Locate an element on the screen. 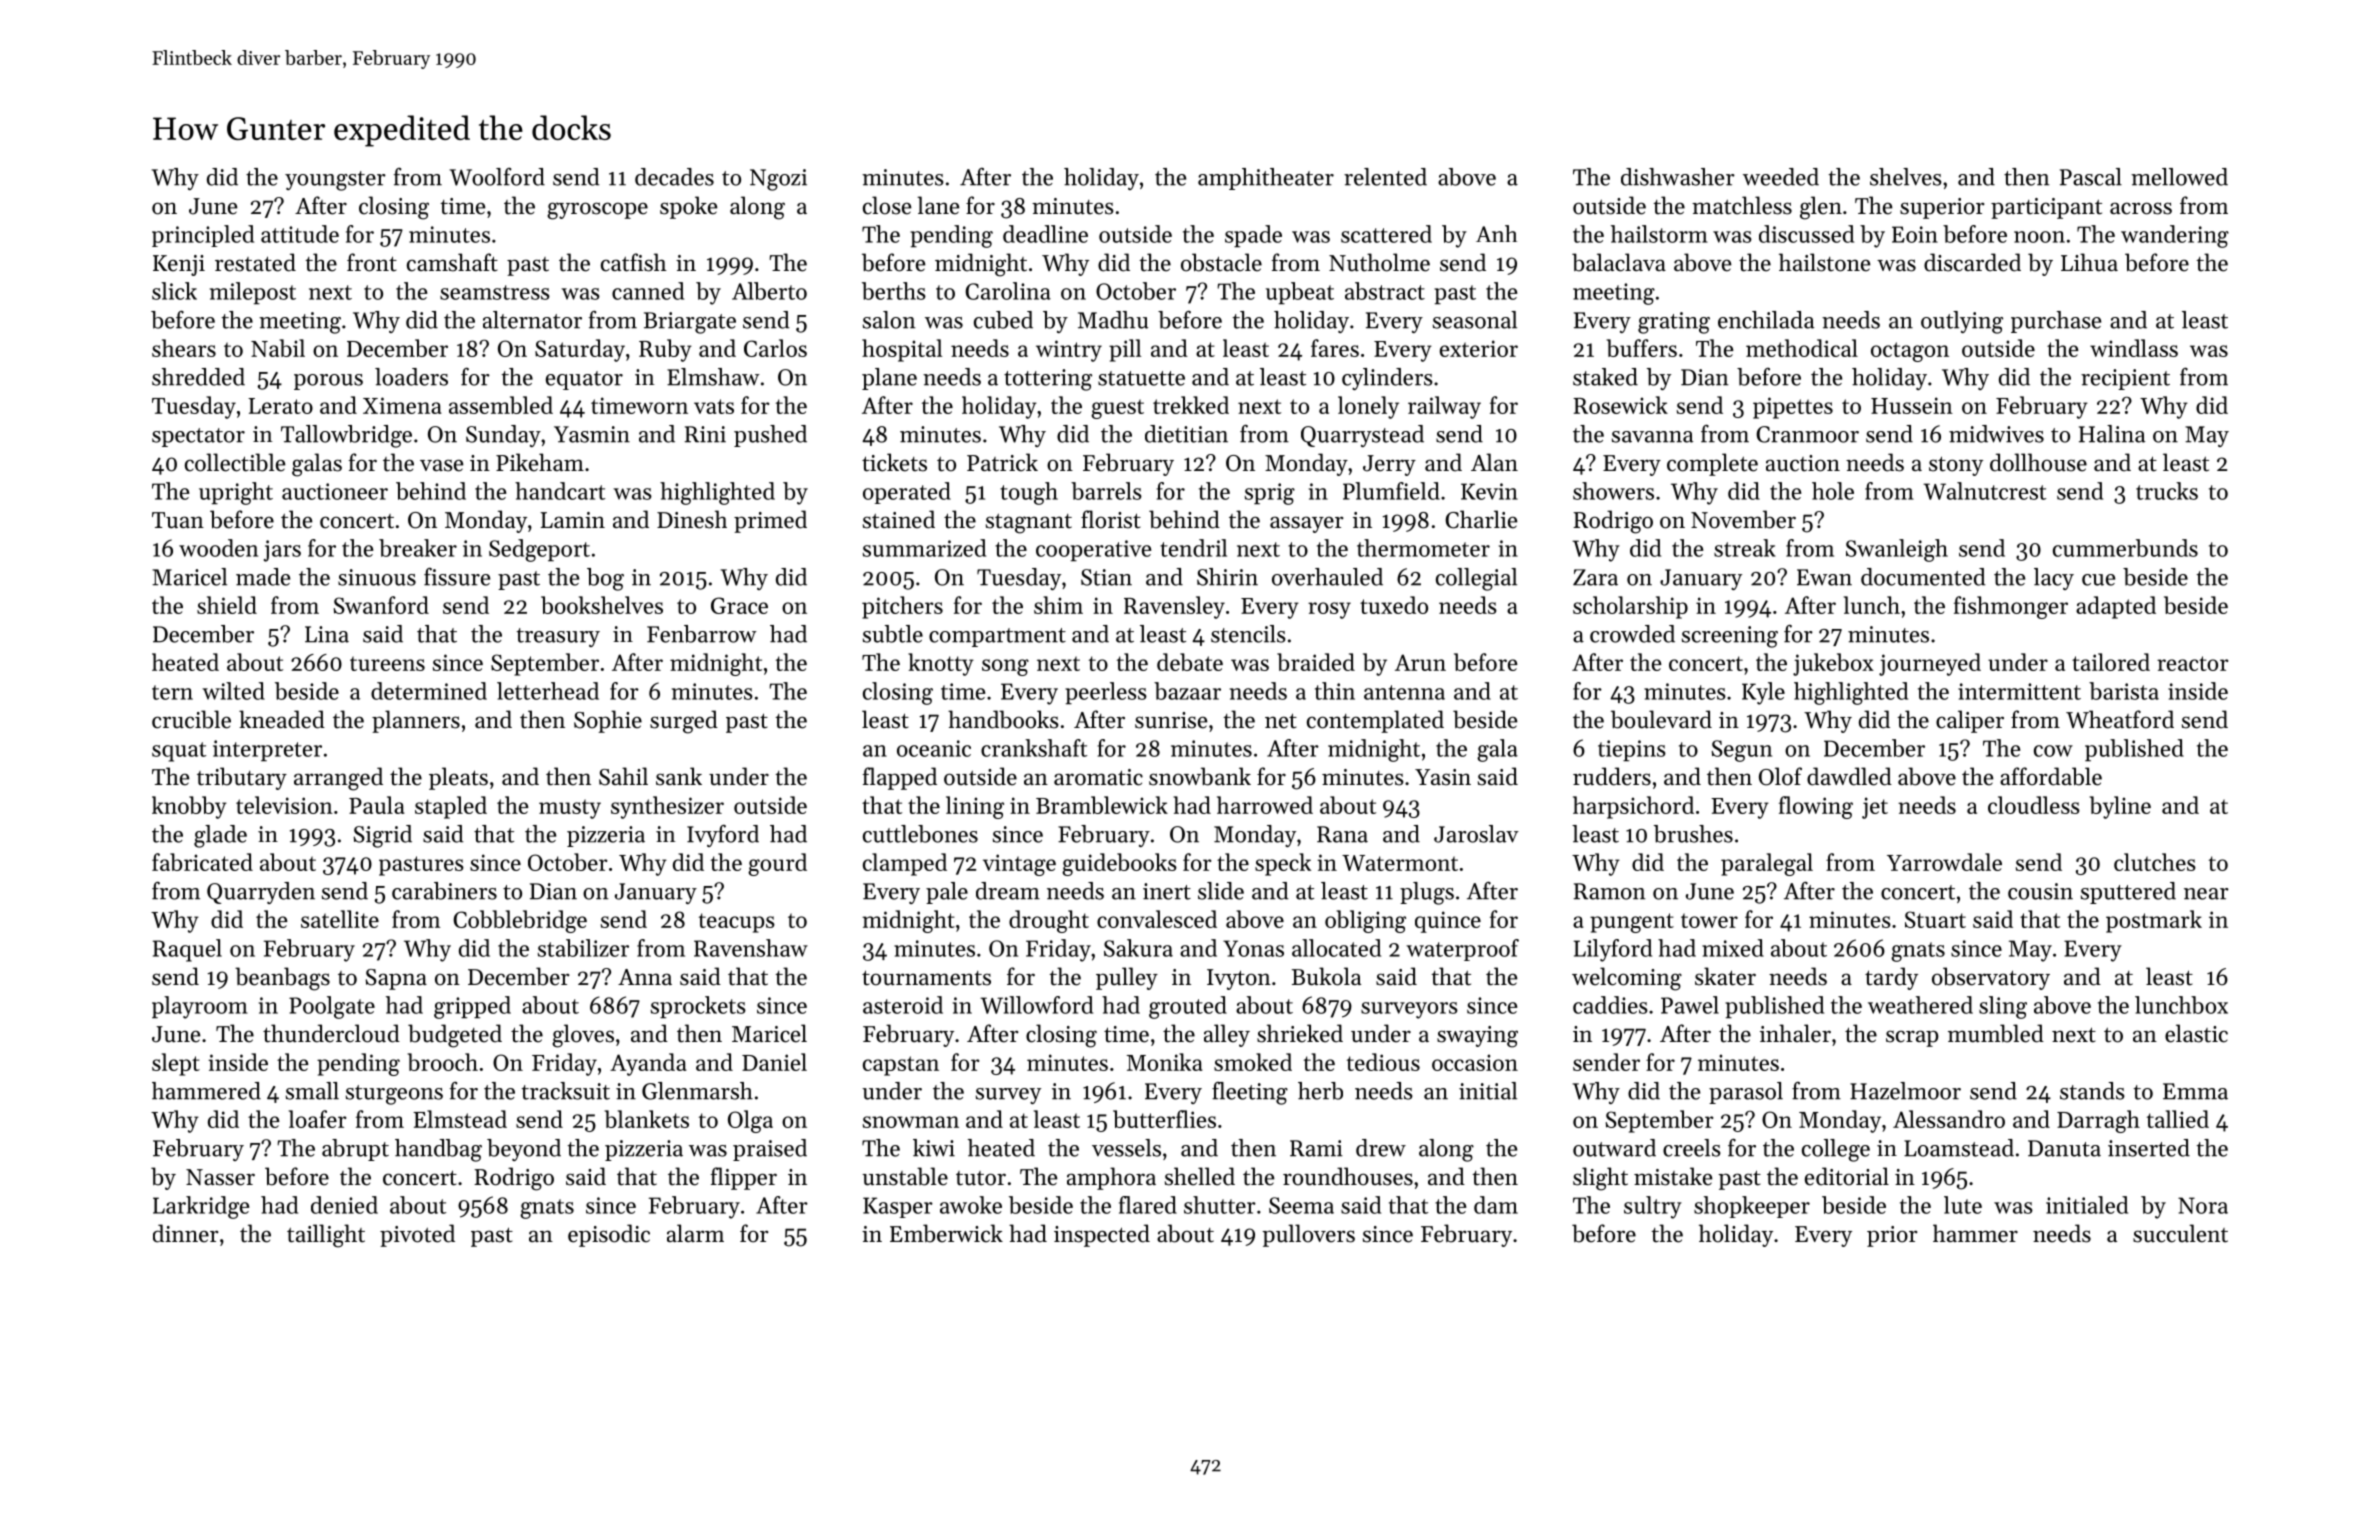 The width and height of the screenshot is (2380, 1540). amphitheater is located at coordinates (1266, 179).
